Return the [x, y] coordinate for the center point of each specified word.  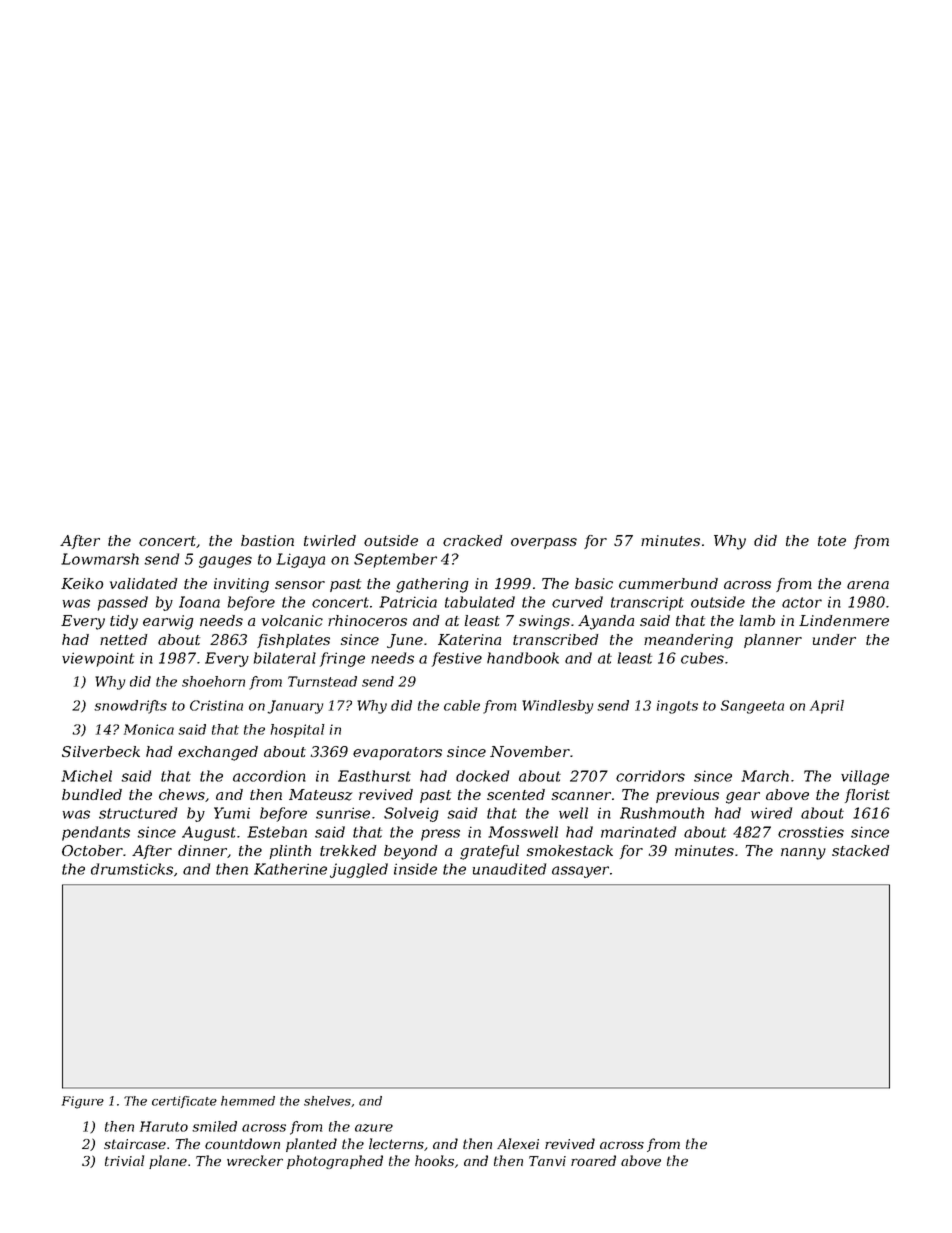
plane [168, 1162]
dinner [203, 851]
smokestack [570, 850]
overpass [544, 543]
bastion [267, 540]
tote [832, 541]
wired [771, 813]
